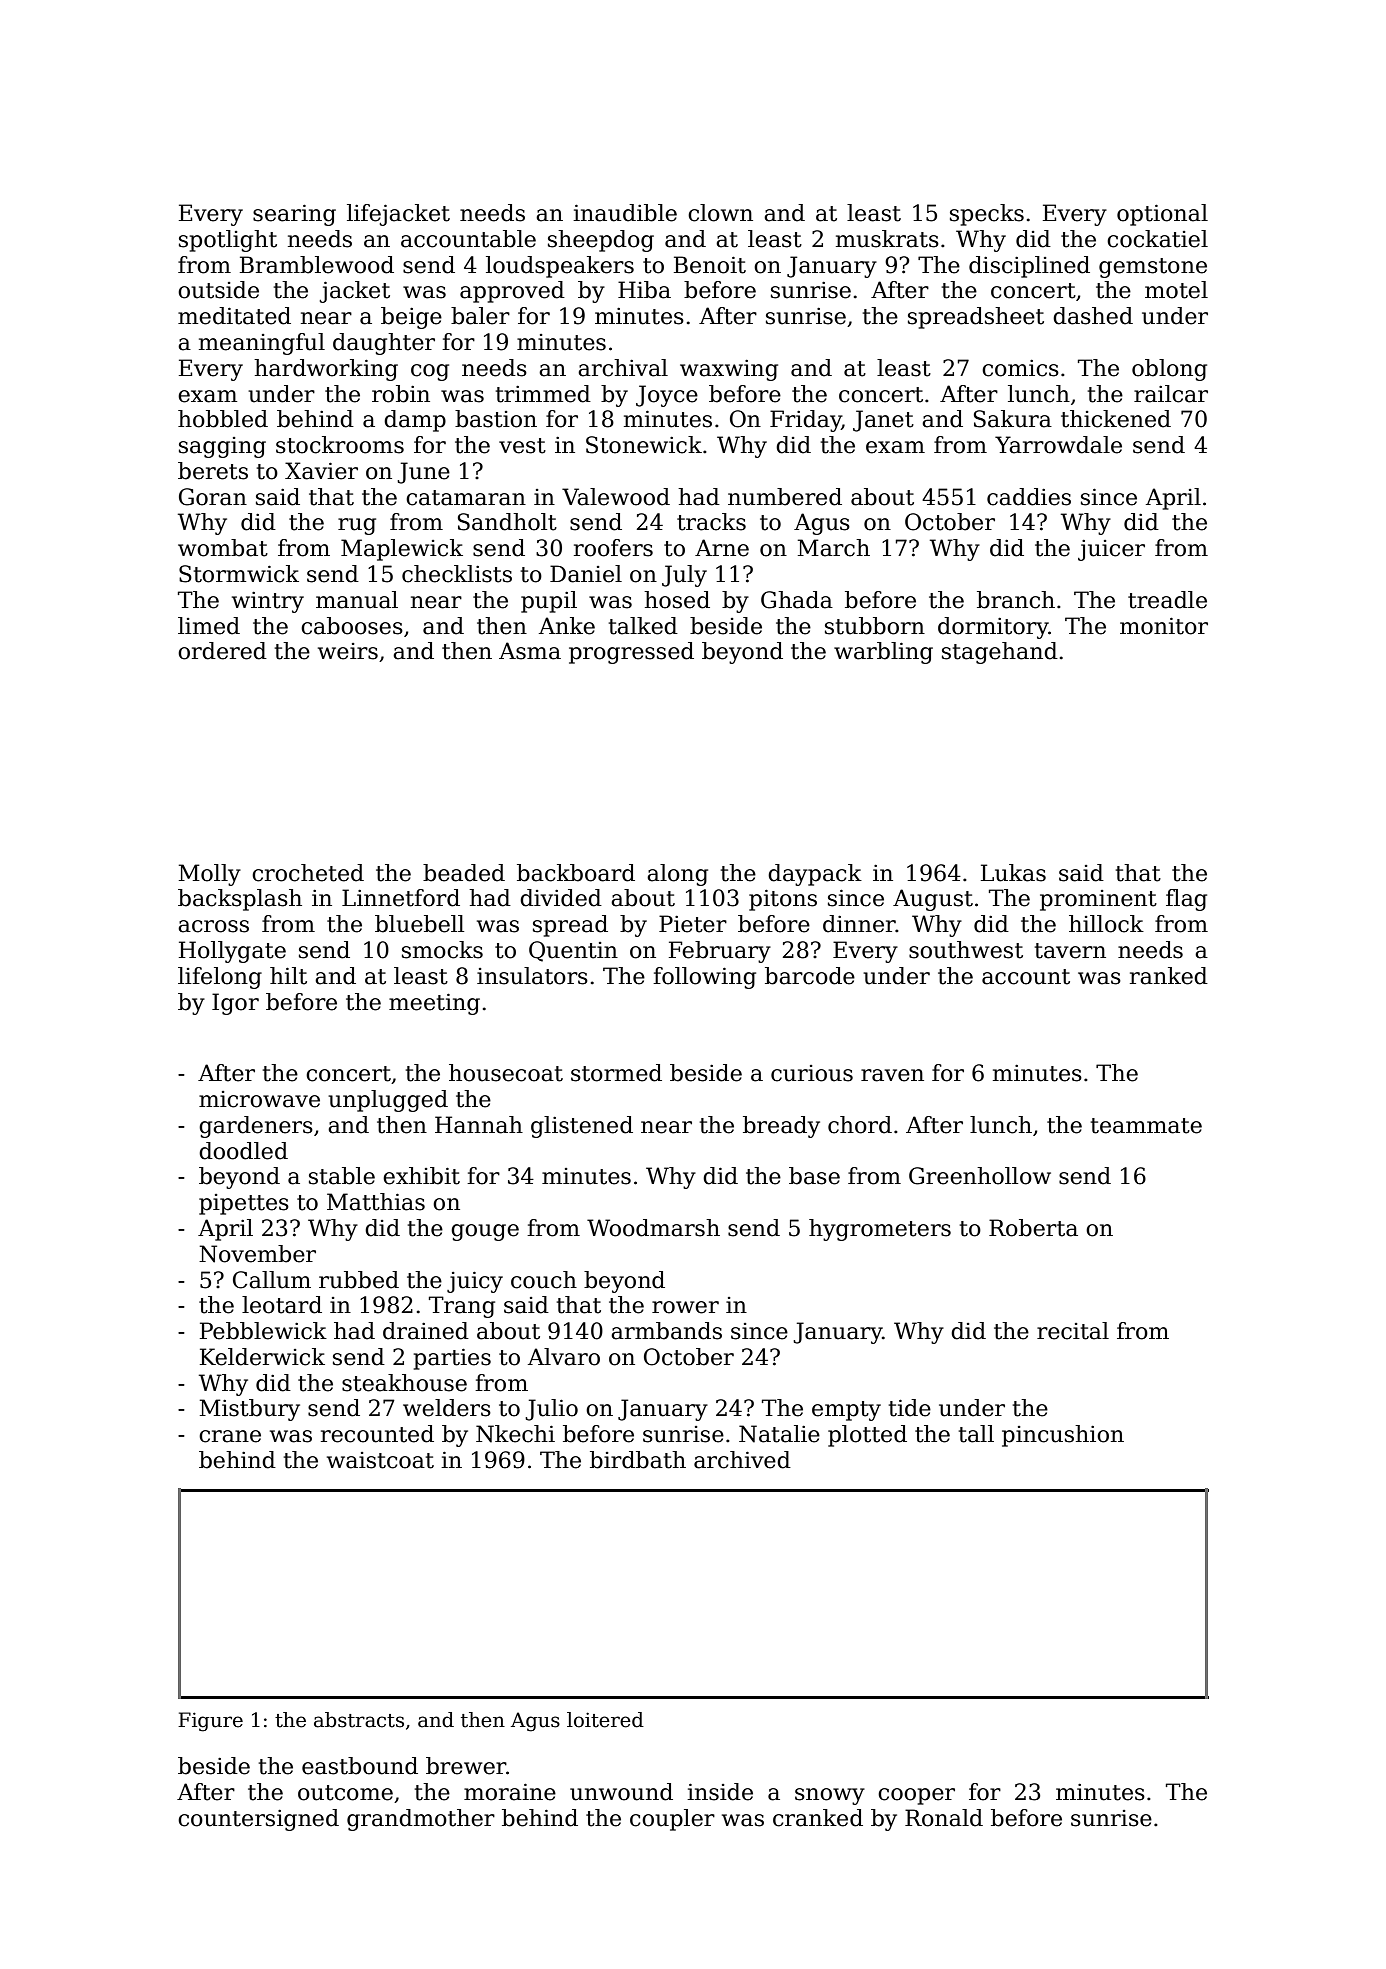 The height and width of the page is (1969, 1386). Describe the element at coordinates (560, 267) in the page. I see `loudspeakers` at that location.
